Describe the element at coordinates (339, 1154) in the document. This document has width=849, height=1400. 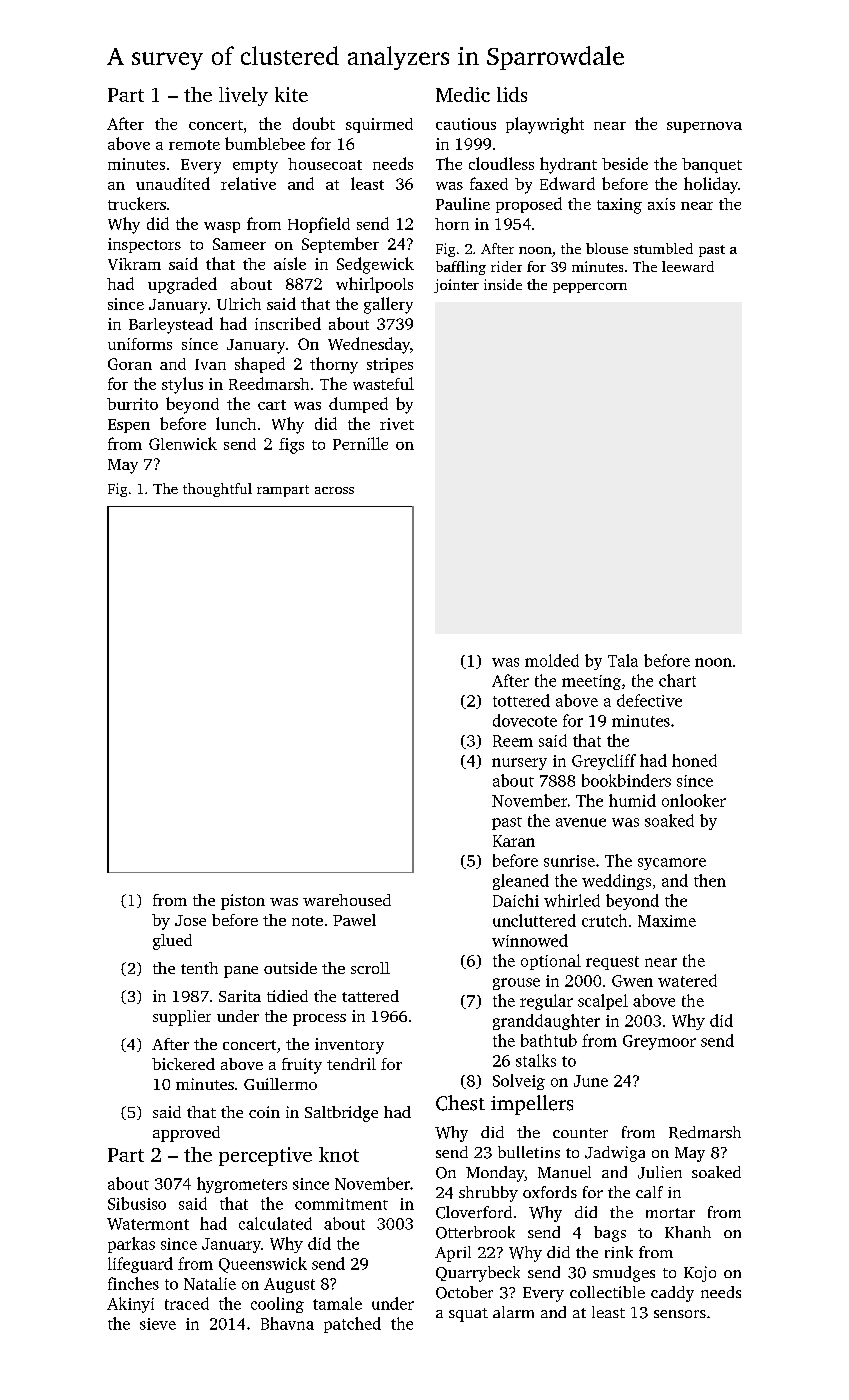
I see `knot` at that location.
